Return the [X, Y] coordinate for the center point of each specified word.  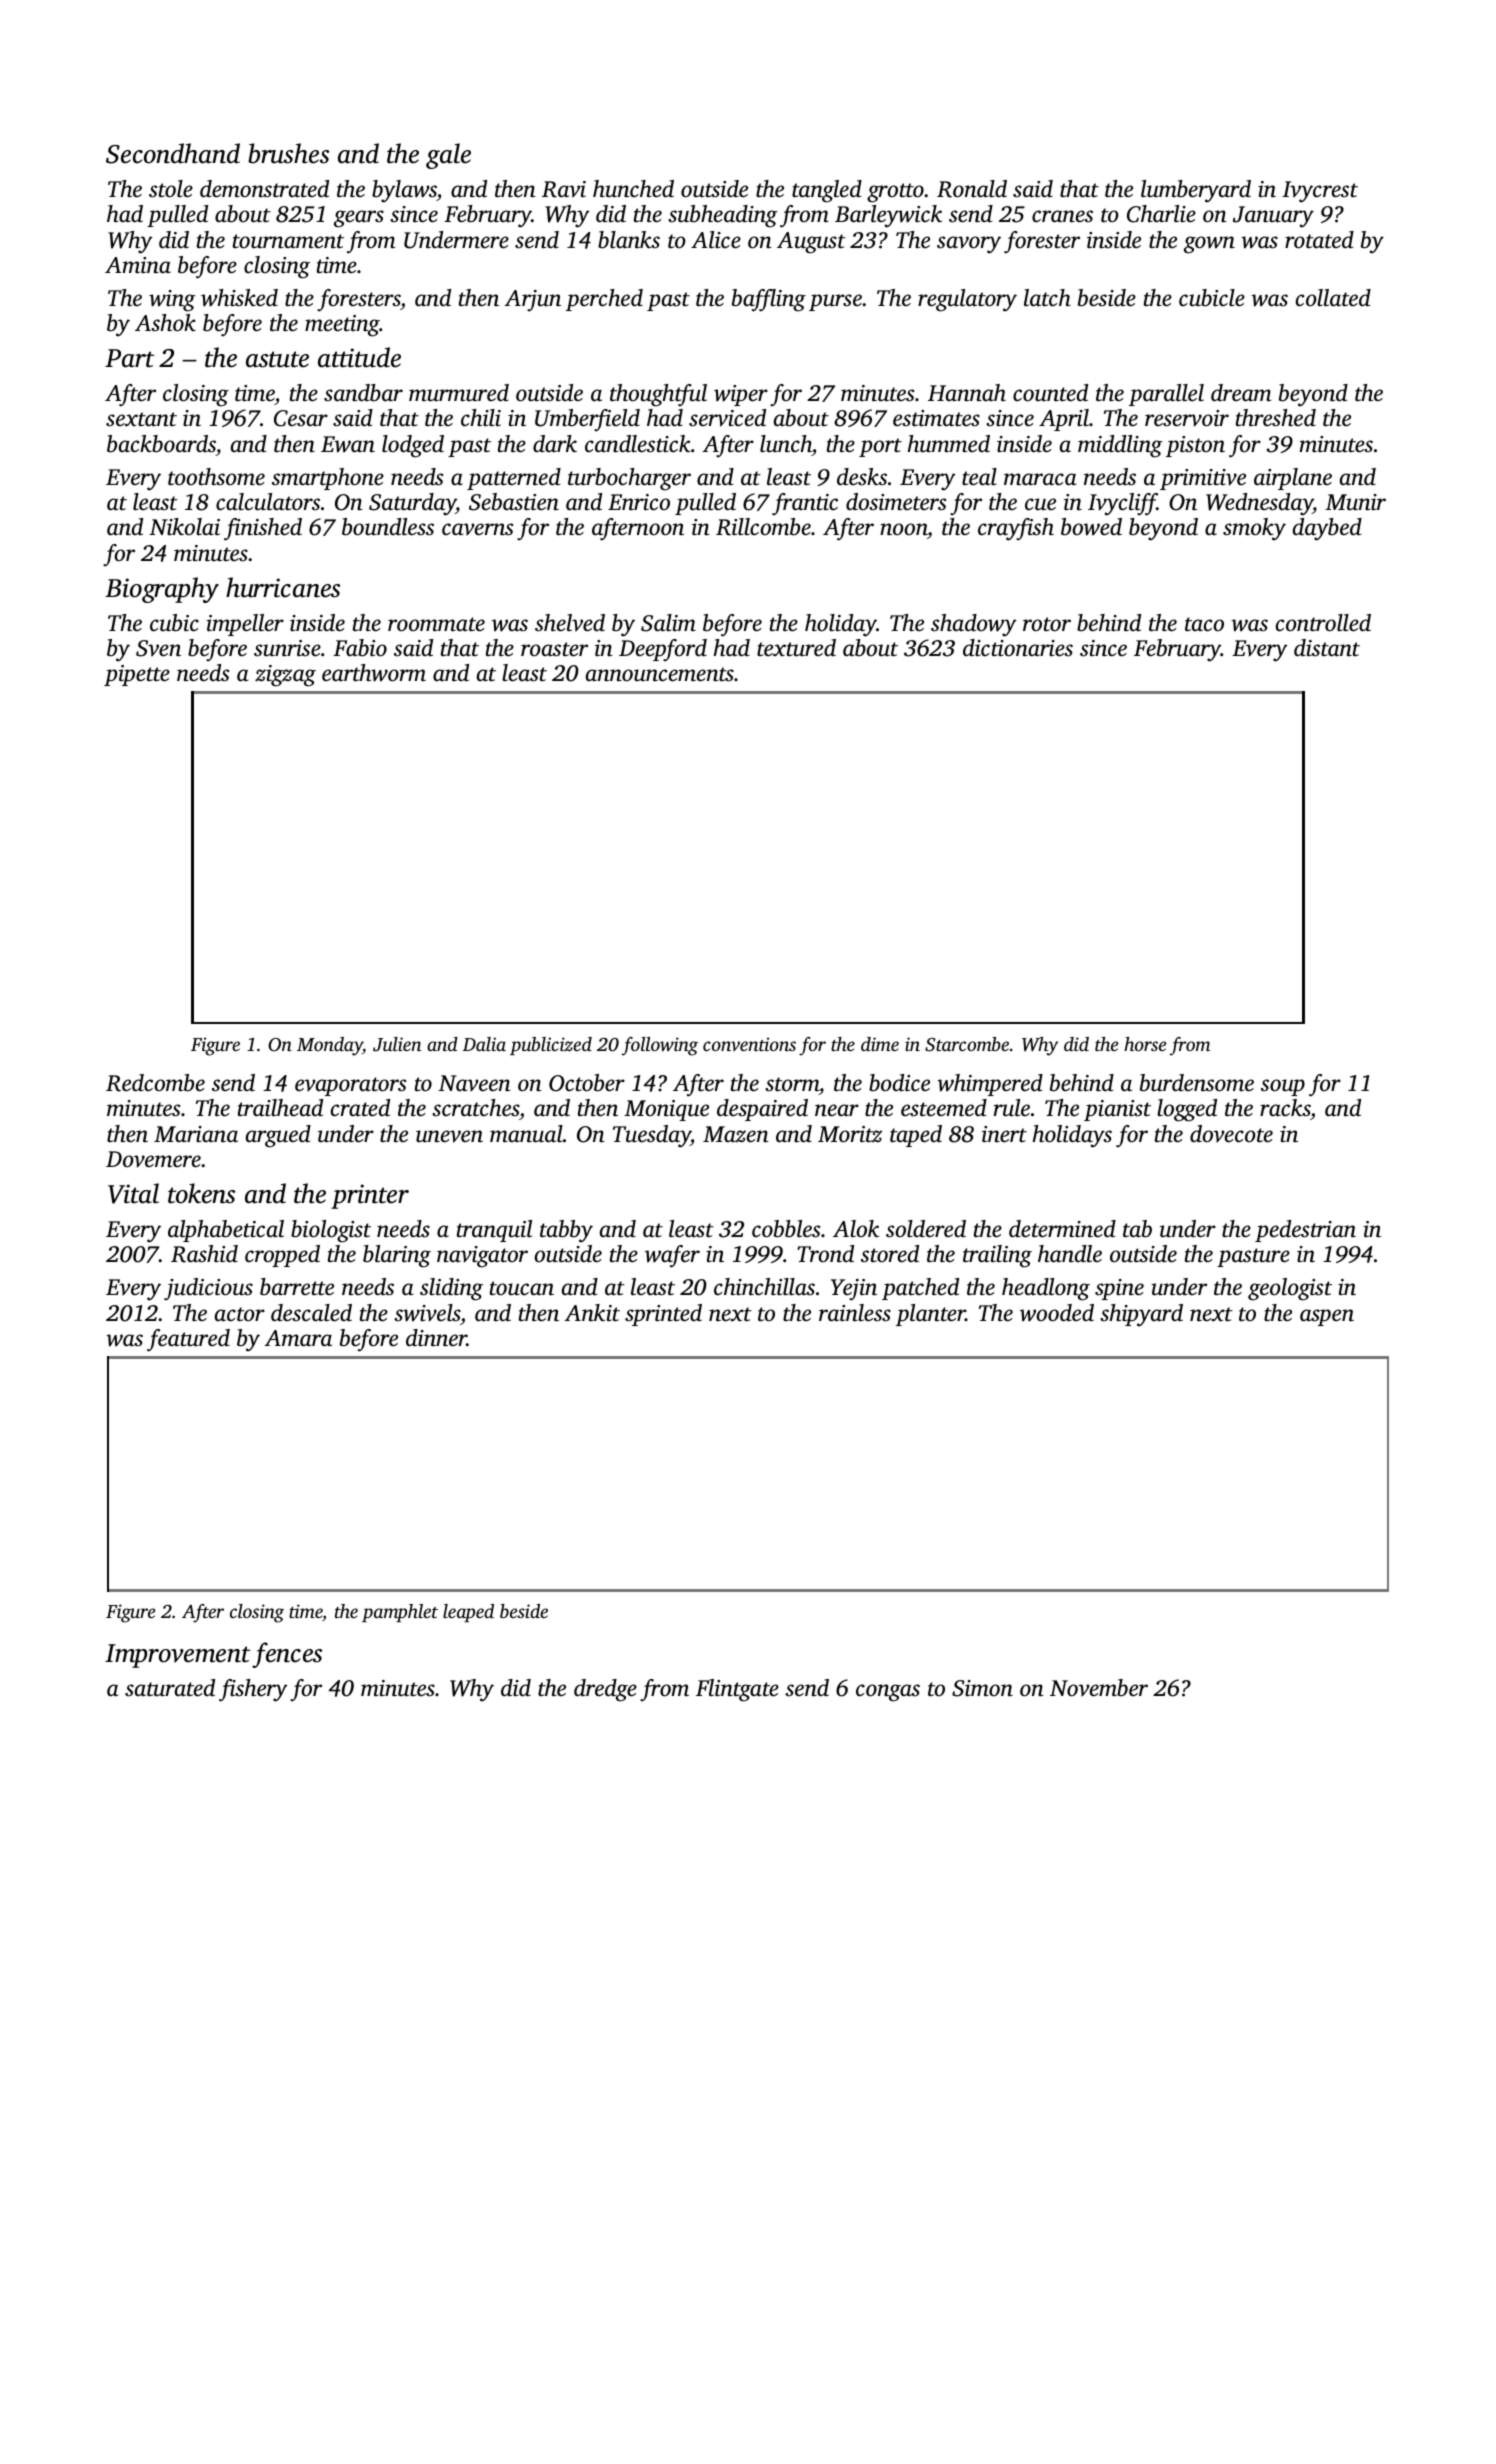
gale [448, 156]
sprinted [663, 1315]
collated [1333, 298]
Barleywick [888, 216]
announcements [660, 674]
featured [188, 1340]
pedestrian [1305, 1231]
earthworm [374, 673]
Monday [330, 1046]
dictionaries [1018, 648]
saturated [170, 1688]
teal [979, 477]
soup [1283, 1087]
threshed [1276, 418]
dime [880, 1044]
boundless [388, 527]
